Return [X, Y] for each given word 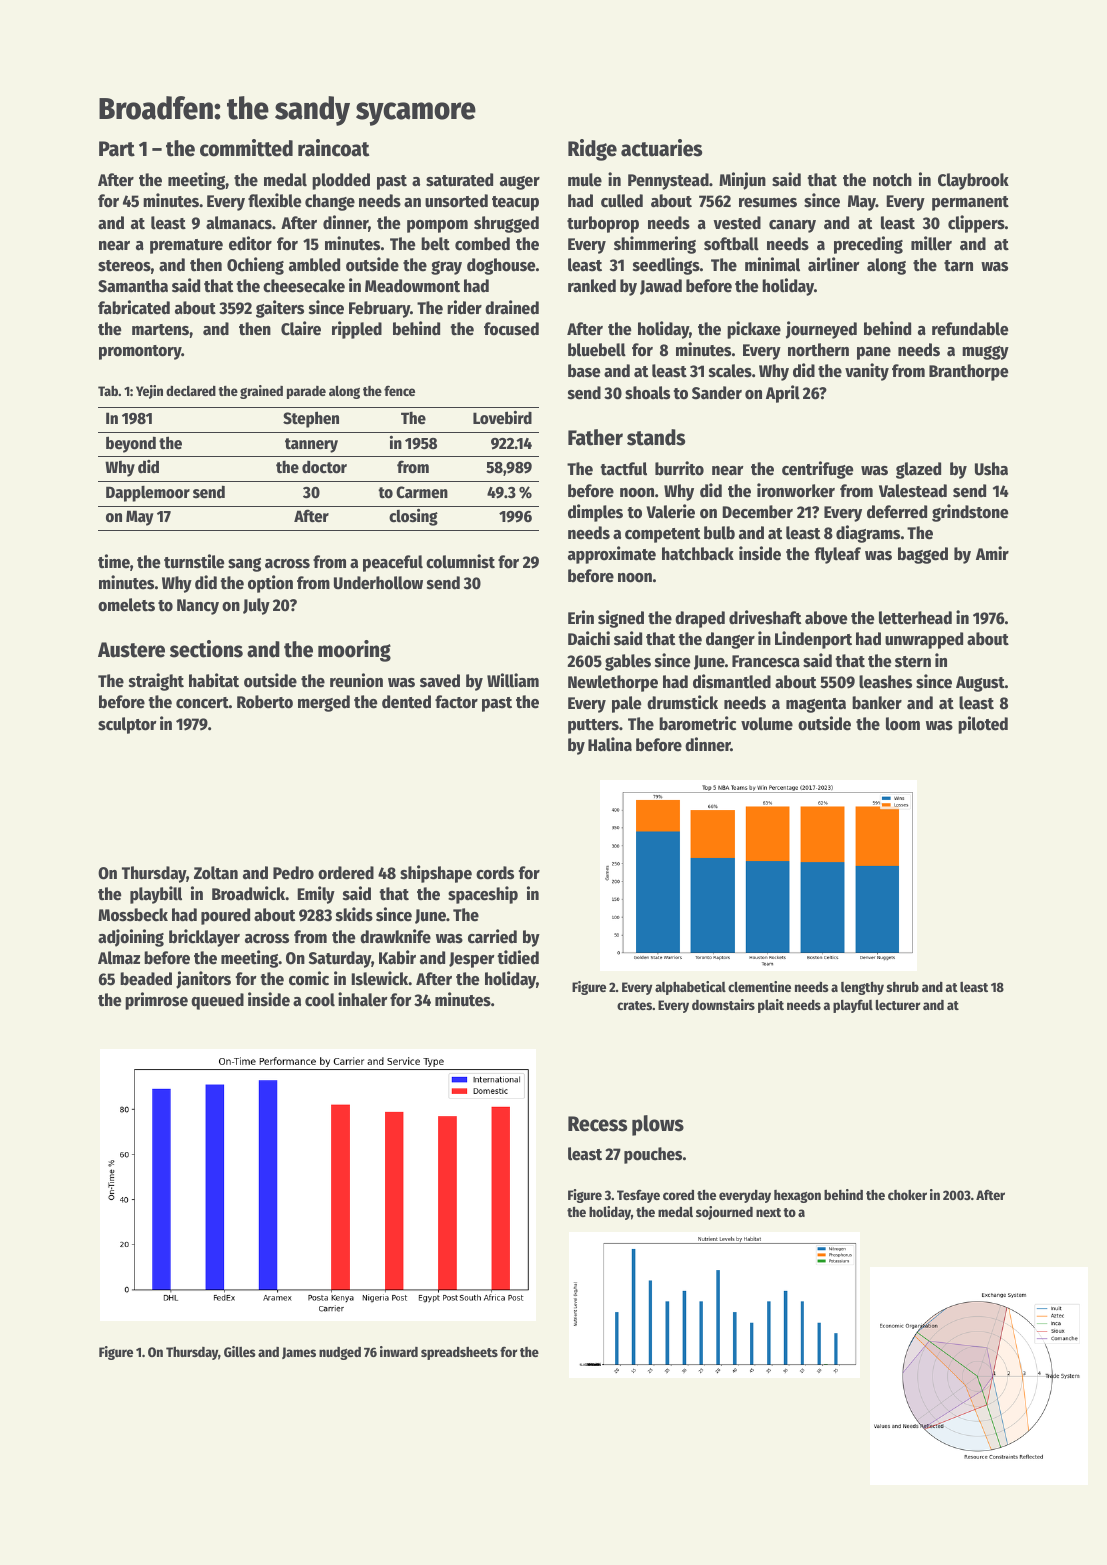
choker [907, 1194]
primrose [156, 1001]
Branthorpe [969, 372]
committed [246, 148]
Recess [597, 1124]
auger [520, 183]
